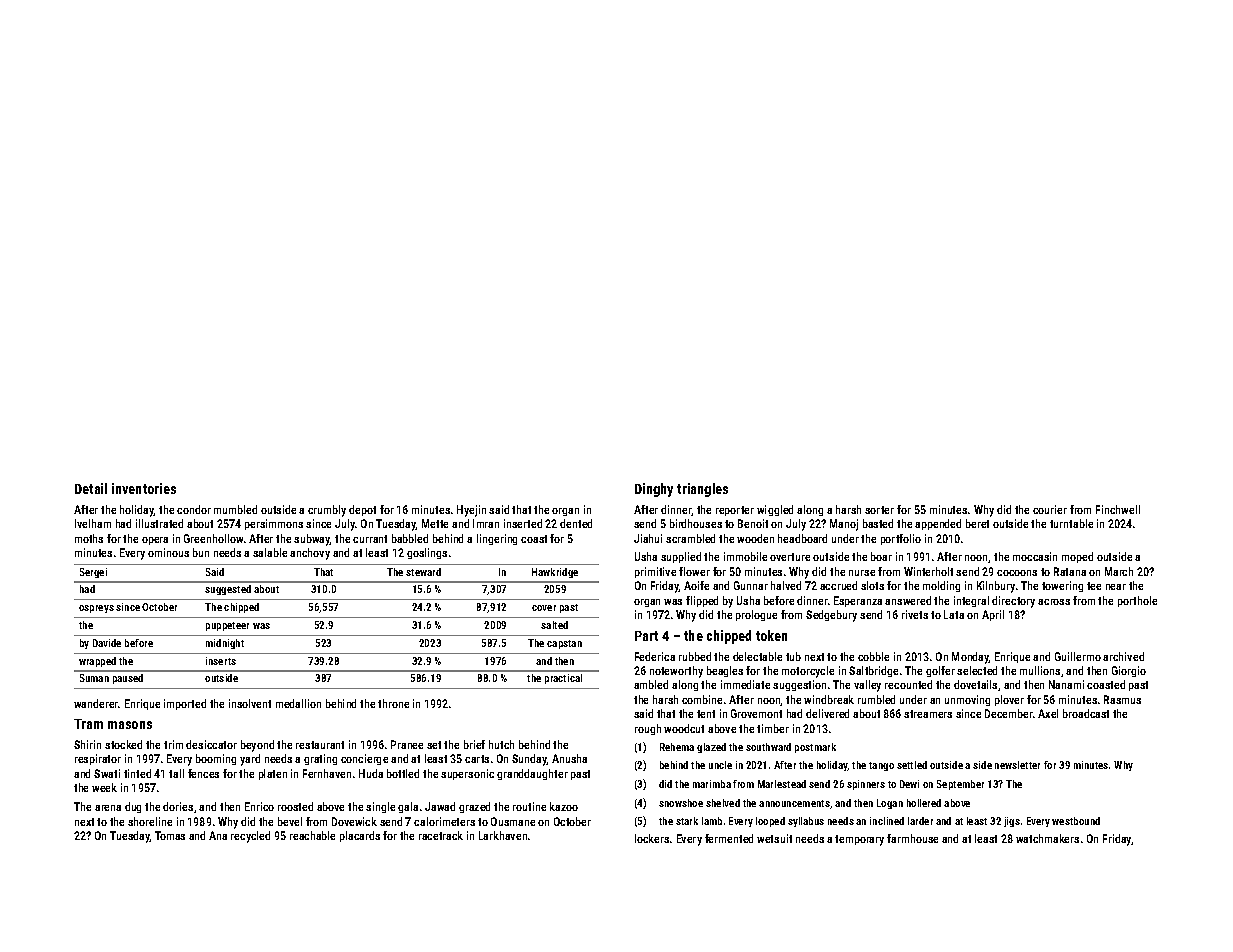 This screenshot has height=952, width=1233. Describe the element at coordinates (360, 836) in the screenshot. I see `placards` at that location.
